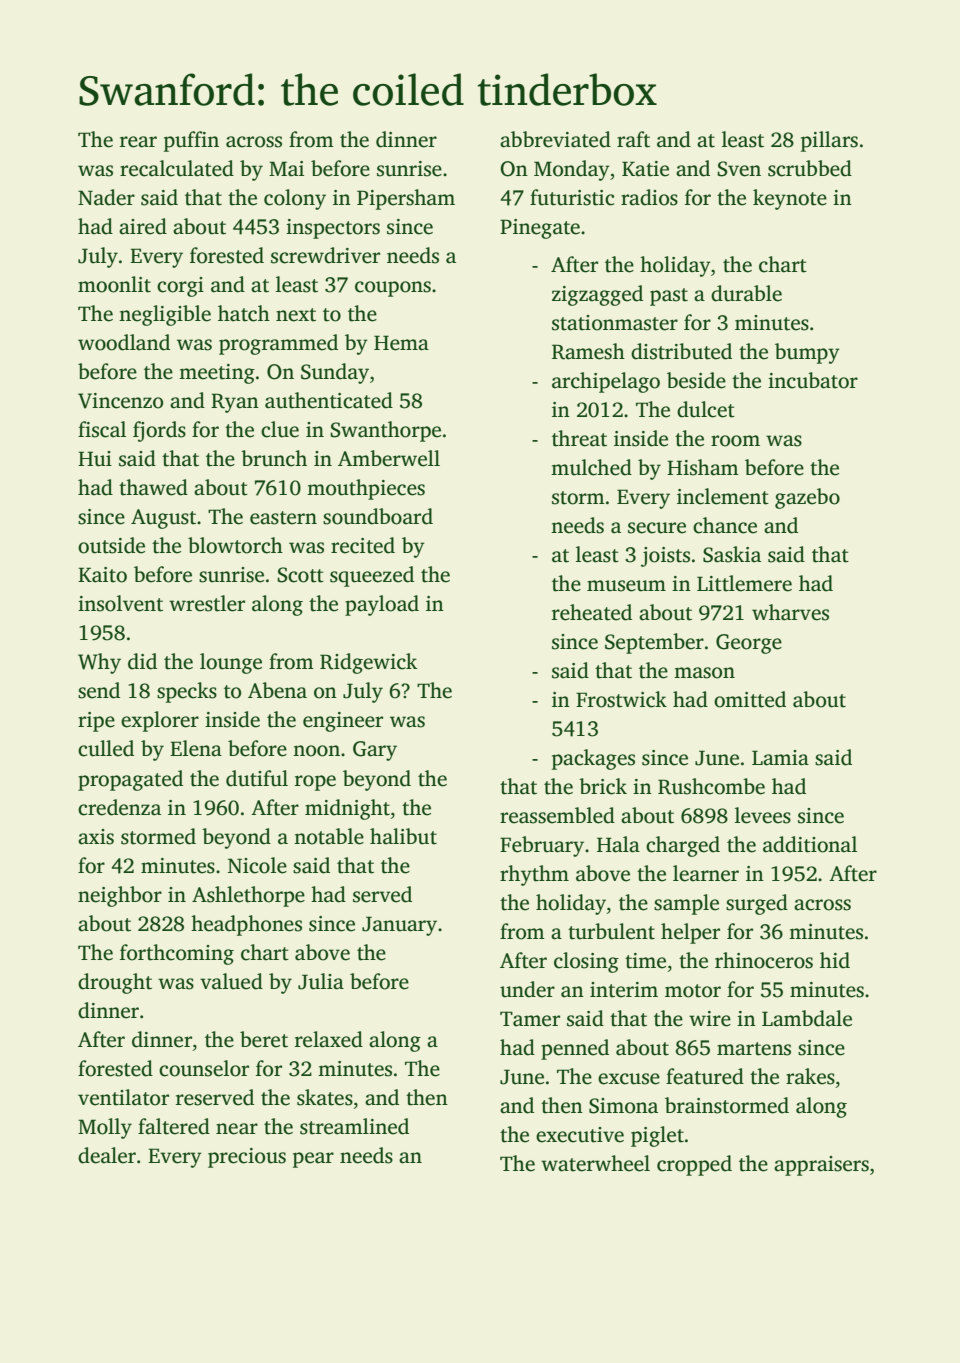 Image resolution: width=960 pixels, height=1363 pixels. I want to click on near, so click(237, 1129).
